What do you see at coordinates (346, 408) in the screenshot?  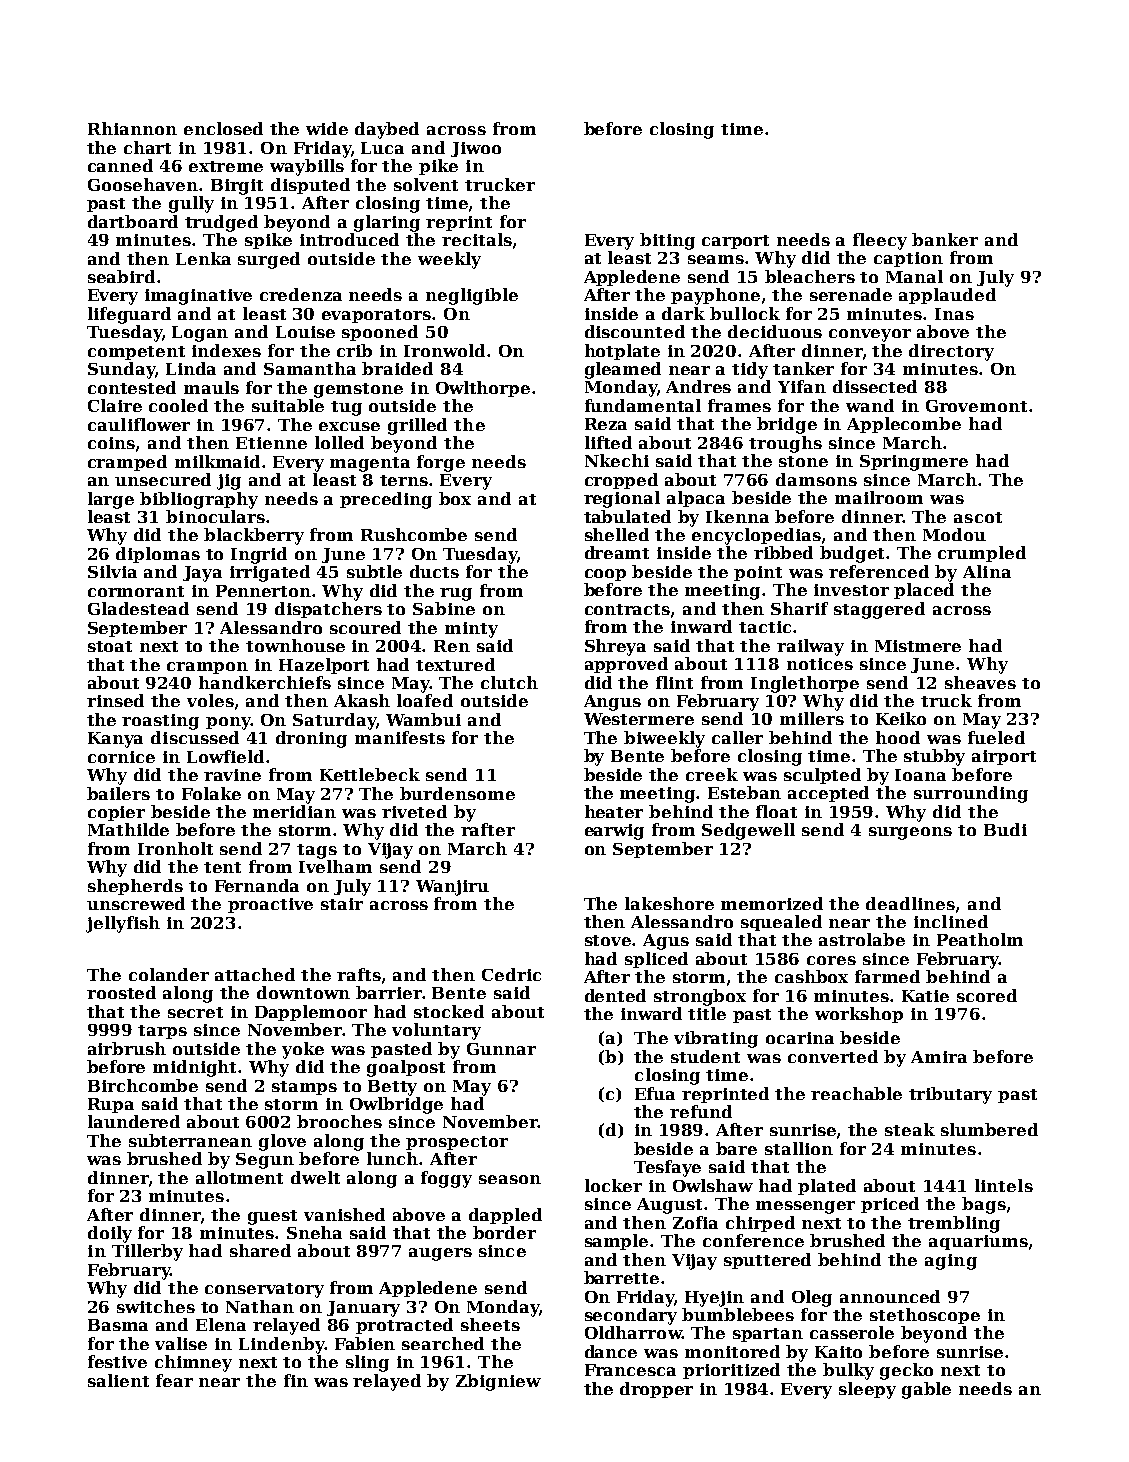 I see `tug` at bounding box center [346, 408].
